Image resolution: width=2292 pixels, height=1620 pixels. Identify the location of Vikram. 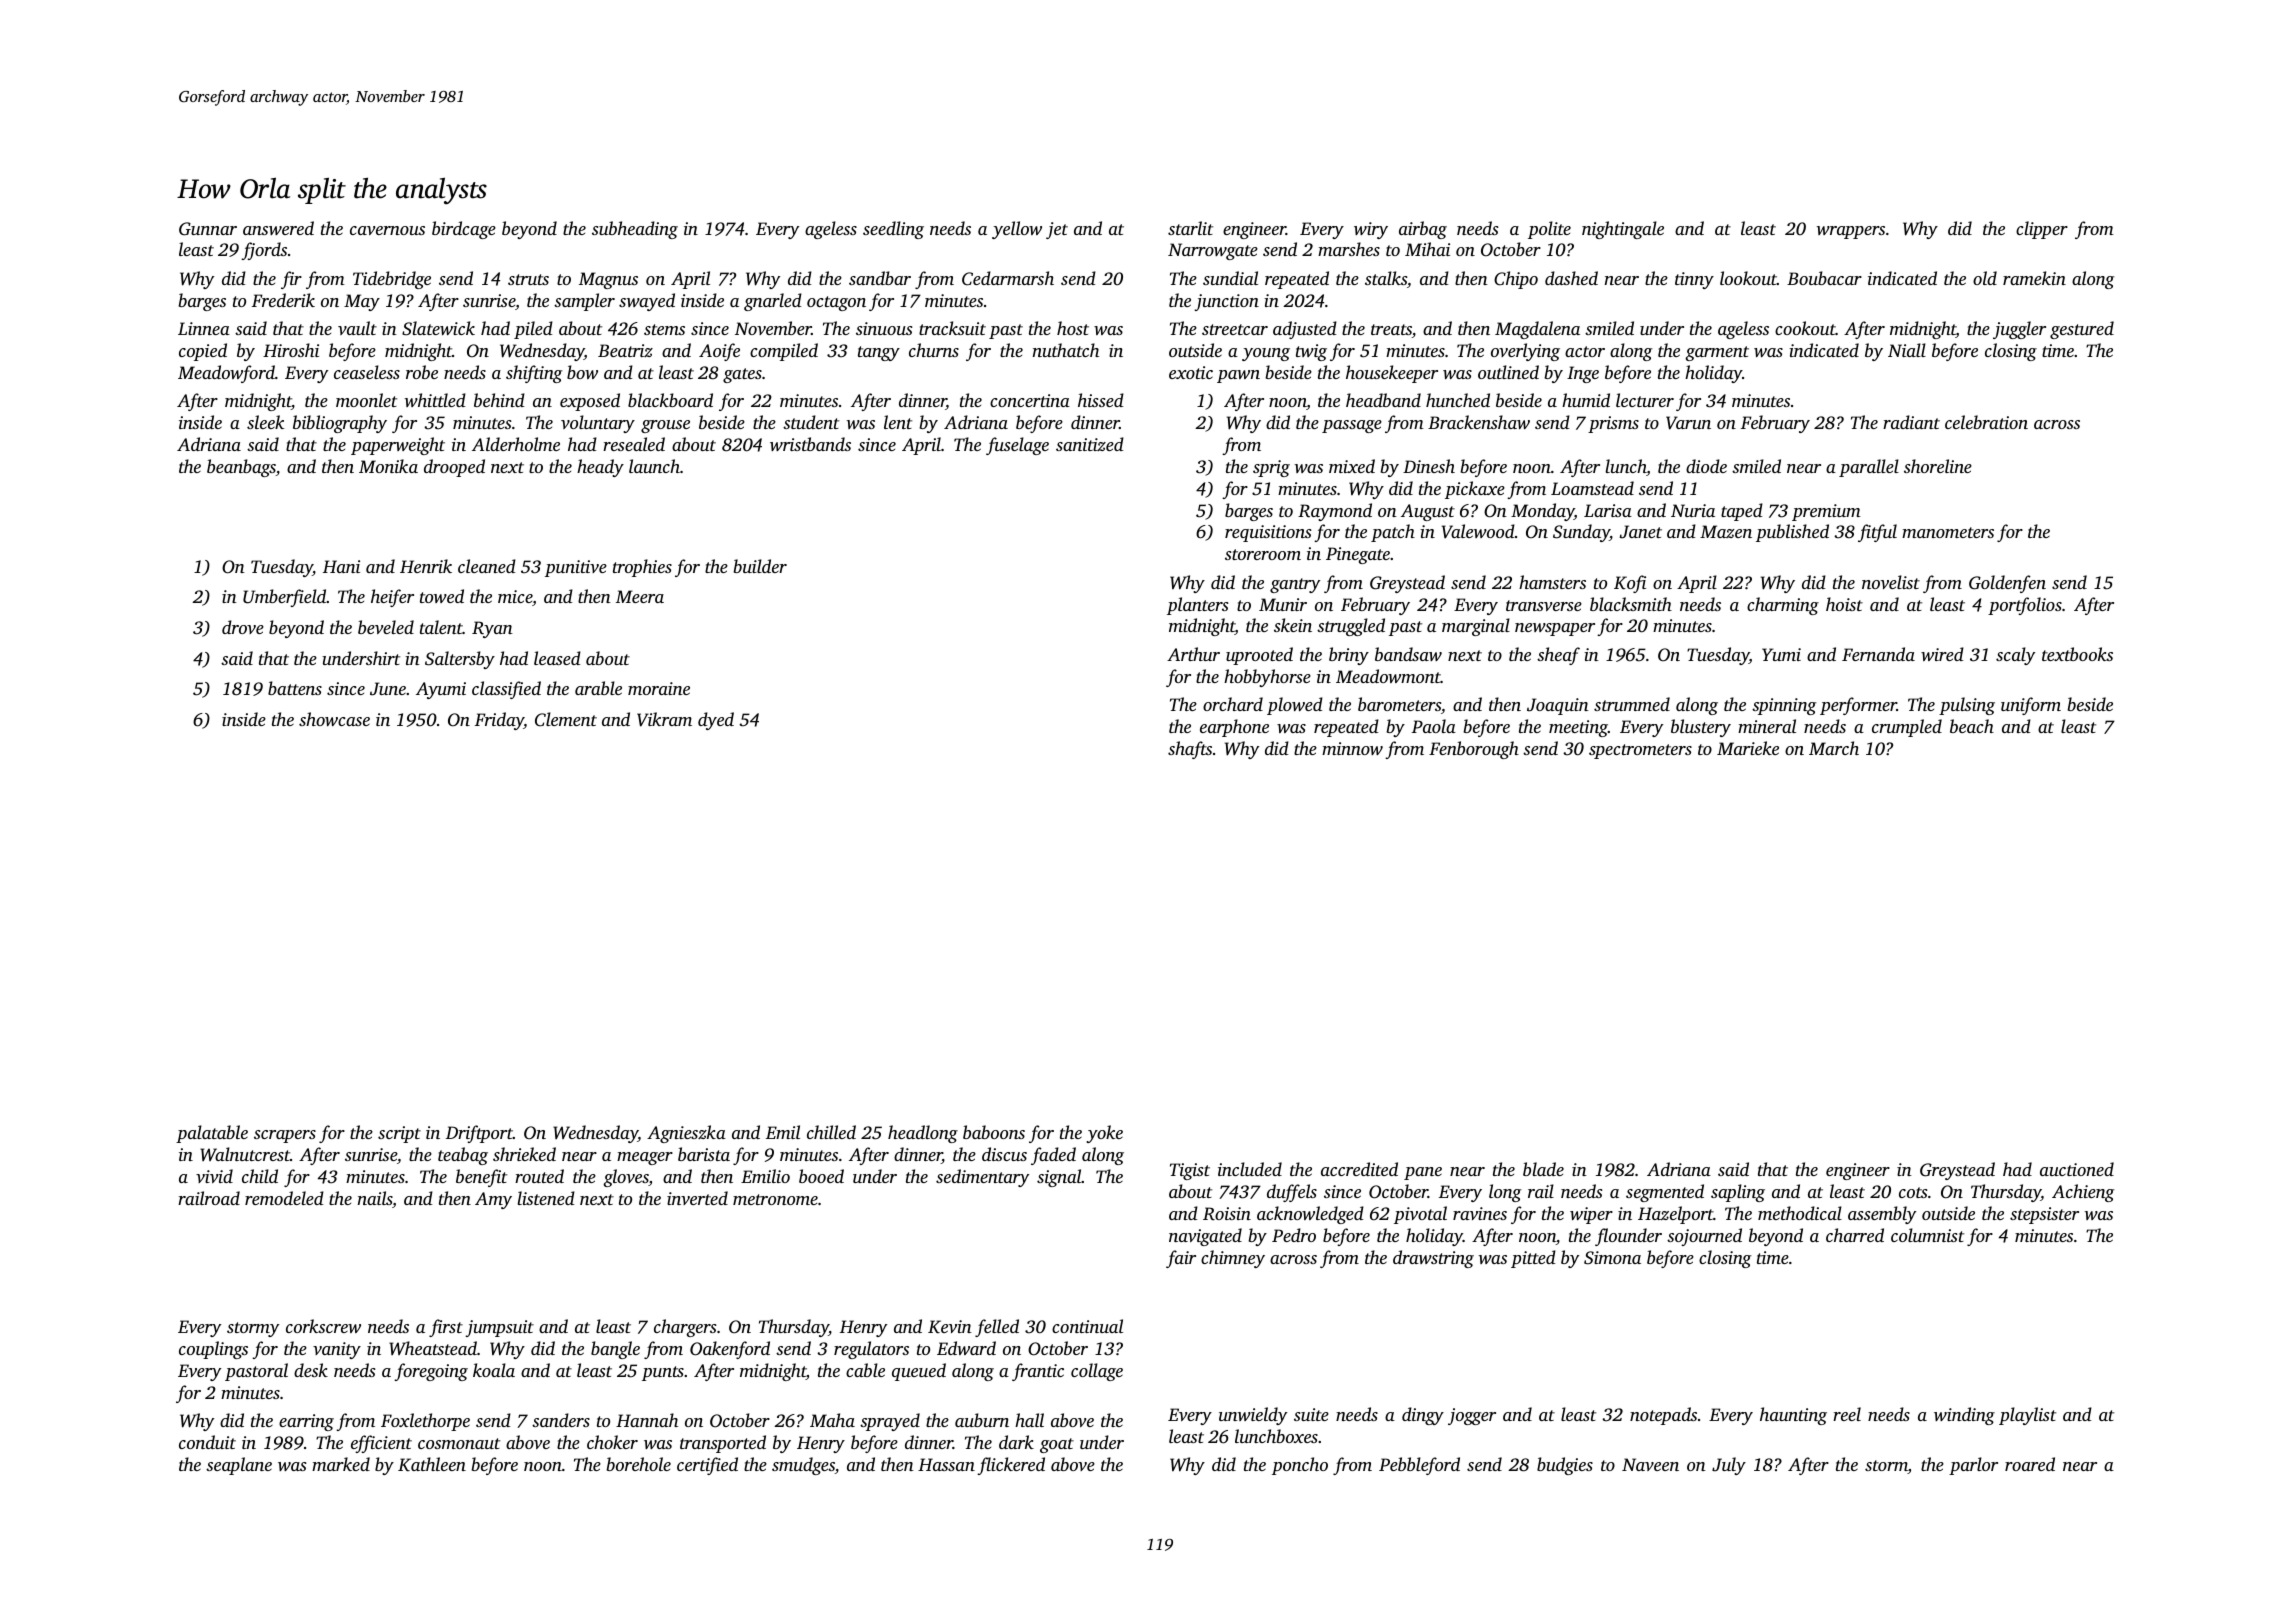
(664, 719).
